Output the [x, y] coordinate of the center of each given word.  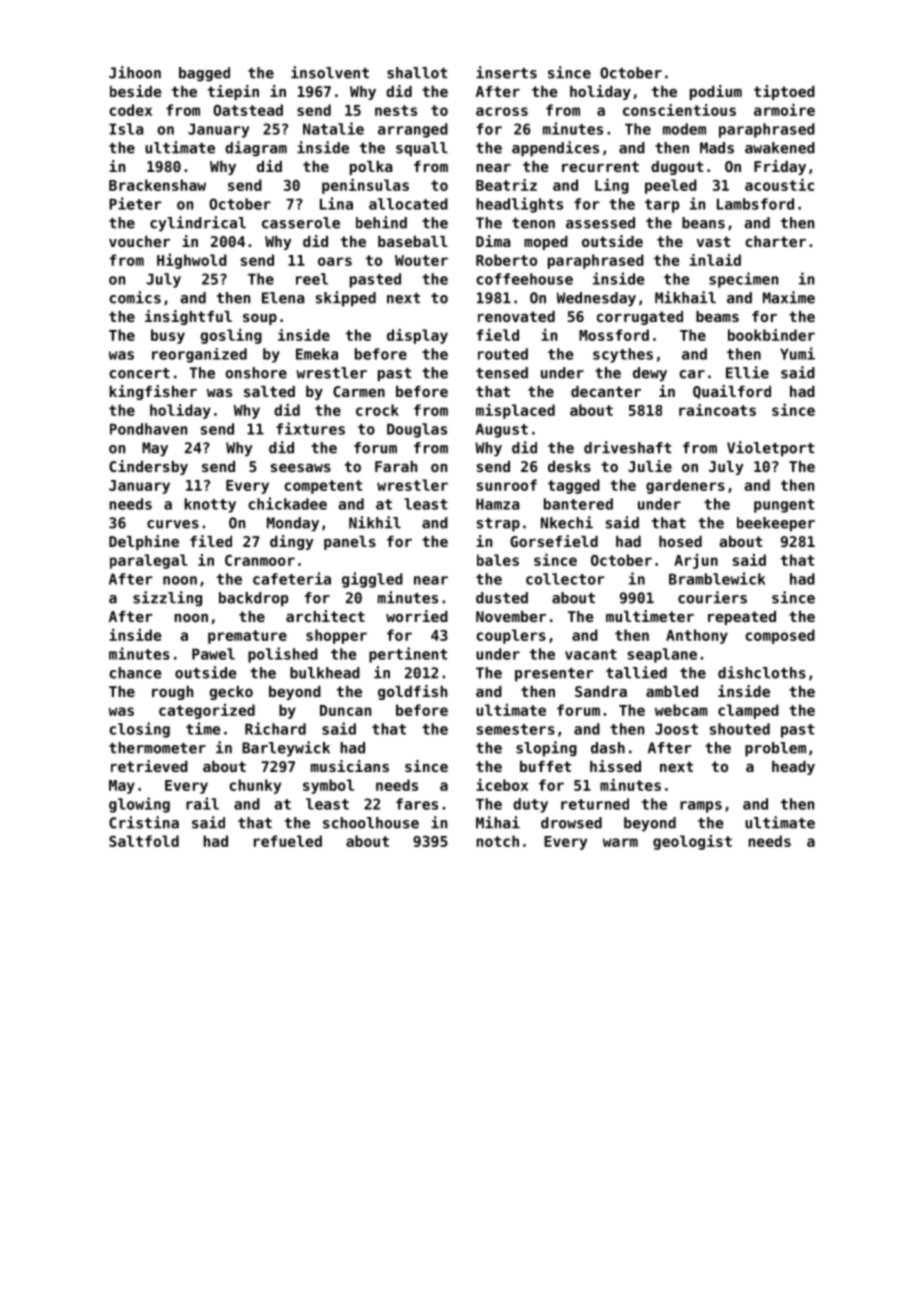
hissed [615, 766]
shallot [417, 73]
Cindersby [148, 467]
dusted [502, 598]
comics [135, 297]
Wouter [421, 260]
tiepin [233, 92]
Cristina [144, 822]
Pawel [213, 654]
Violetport [770, 449]
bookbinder [771, 335]
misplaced [515, 411]
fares [417, 804]
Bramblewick [717, 578]
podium [716, 92]
